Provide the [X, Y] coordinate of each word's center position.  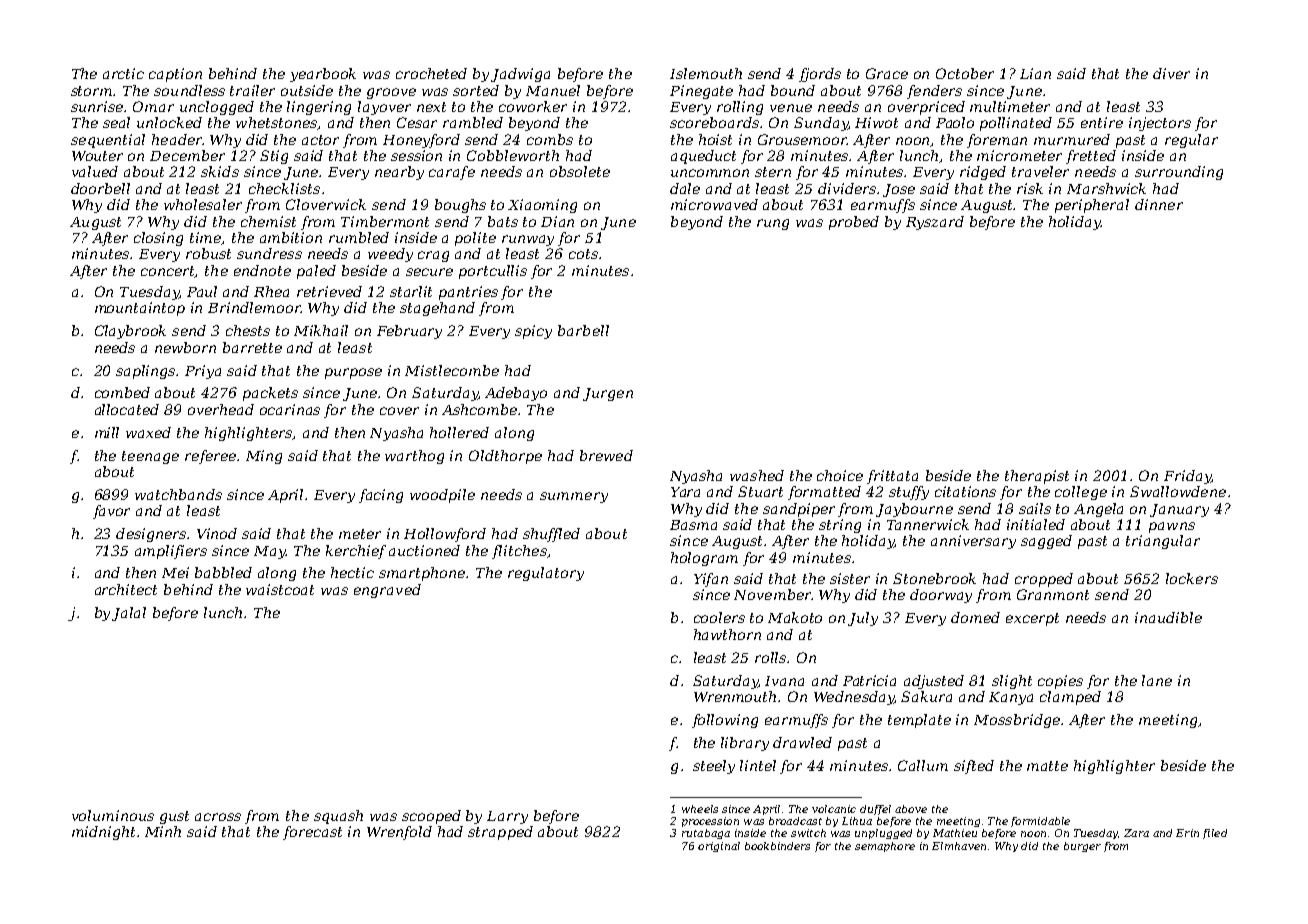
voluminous [113, 815]
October [965, 73]
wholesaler [203, 204]
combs [550, 139]
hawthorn [727, 634]
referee [211, 457]
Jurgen [608, 394]
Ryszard [935, 223]
